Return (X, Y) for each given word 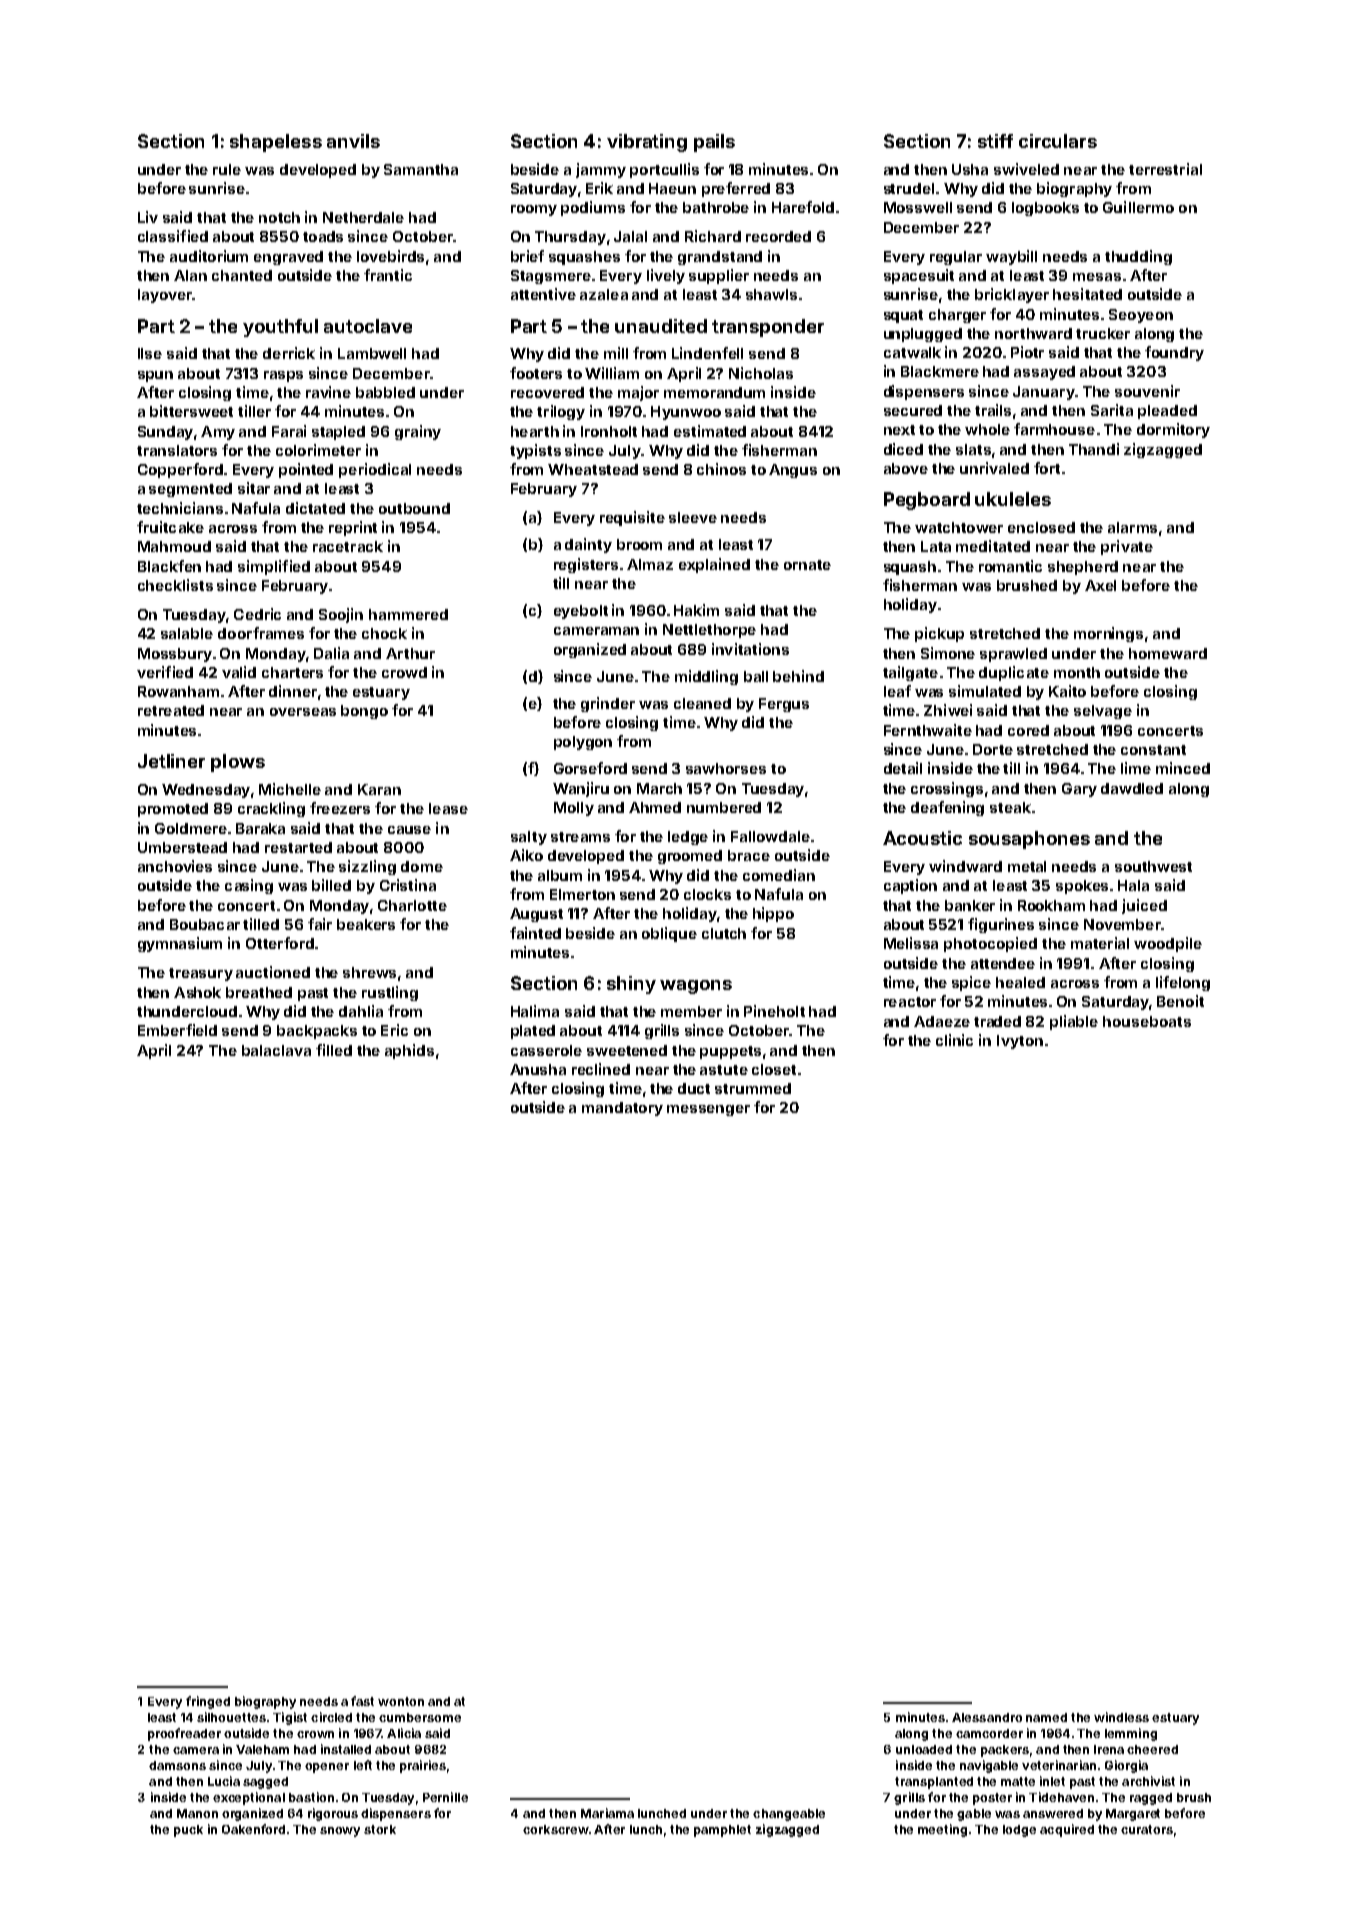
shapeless (276, 143)
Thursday (570, 238)
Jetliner (171, 761)
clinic (954, 1040)
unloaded (924, 1749)
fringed (208, 1702)
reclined (601, 1069)
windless (1121, 1717)
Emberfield (177, 1030)
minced (1183, 768)
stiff (995, 141)
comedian (779, 875)
